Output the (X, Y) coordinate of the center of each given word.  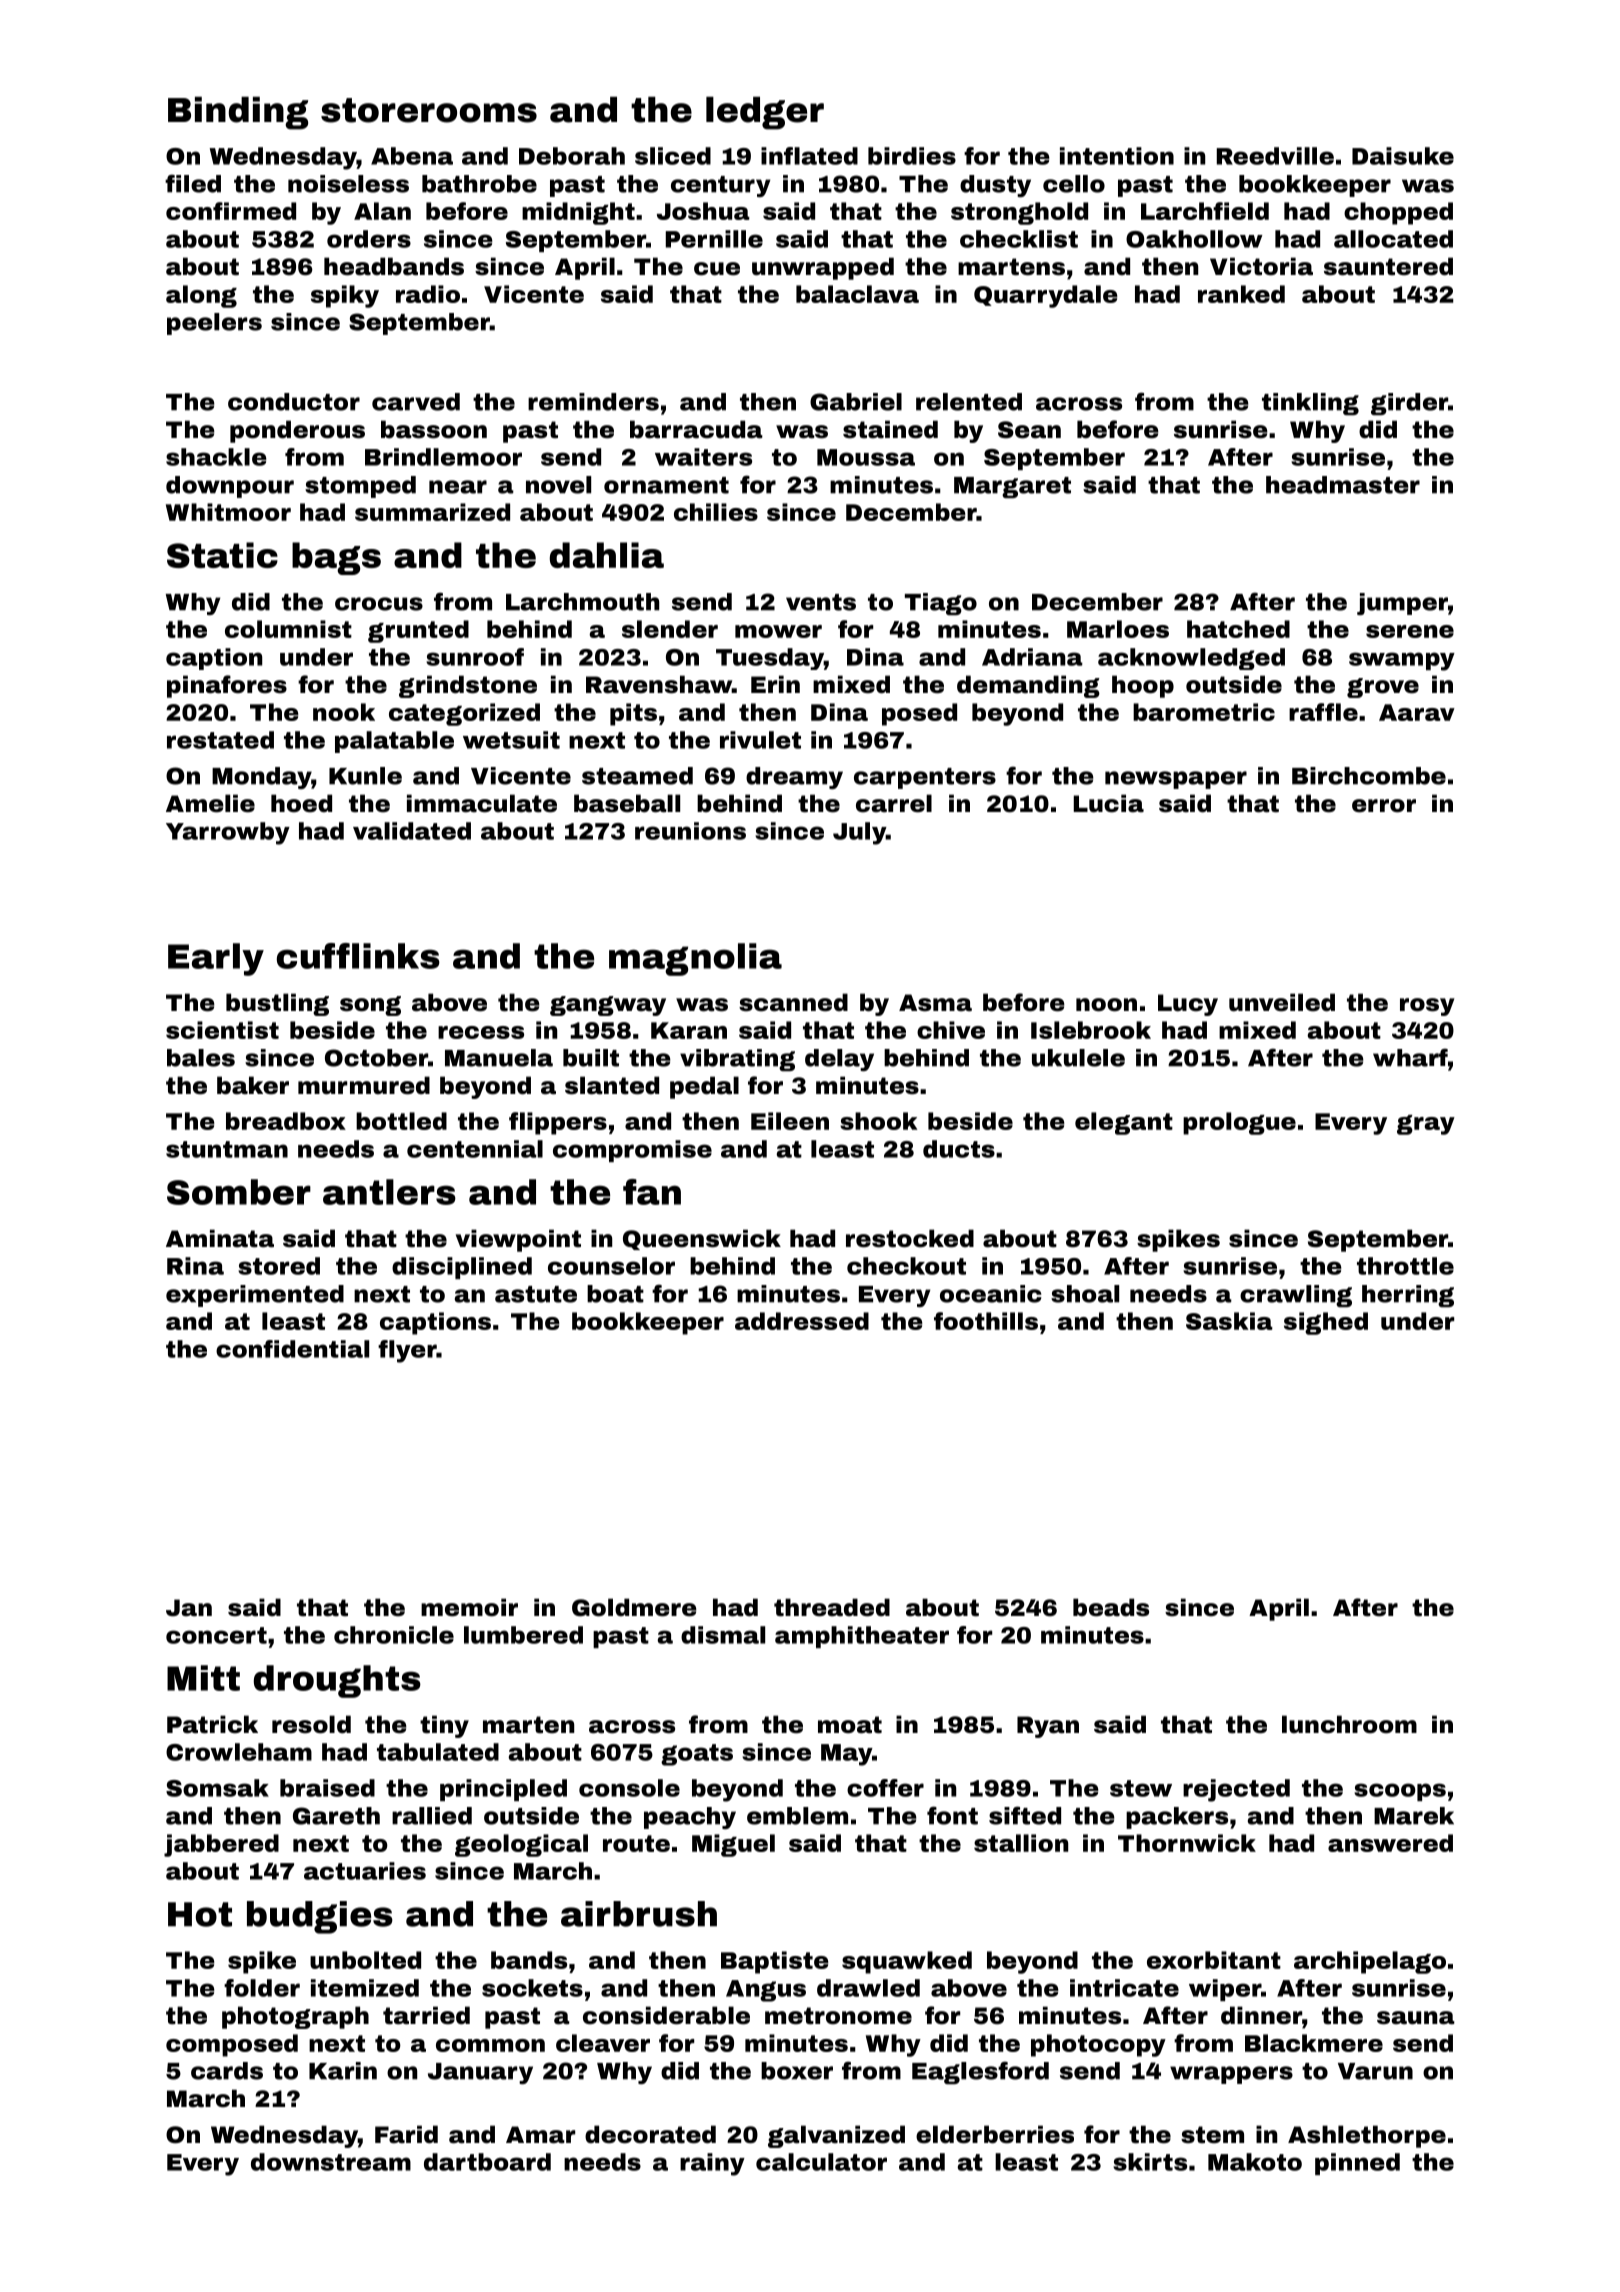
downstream (331, 2162)
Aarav (1417, 712)
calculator (821, 2162)
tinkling (1310, 404)
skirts (1150, 2162)
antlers (389, 1192)
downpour (230, 487)
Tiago (941, 604)
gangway (608, 1006)
